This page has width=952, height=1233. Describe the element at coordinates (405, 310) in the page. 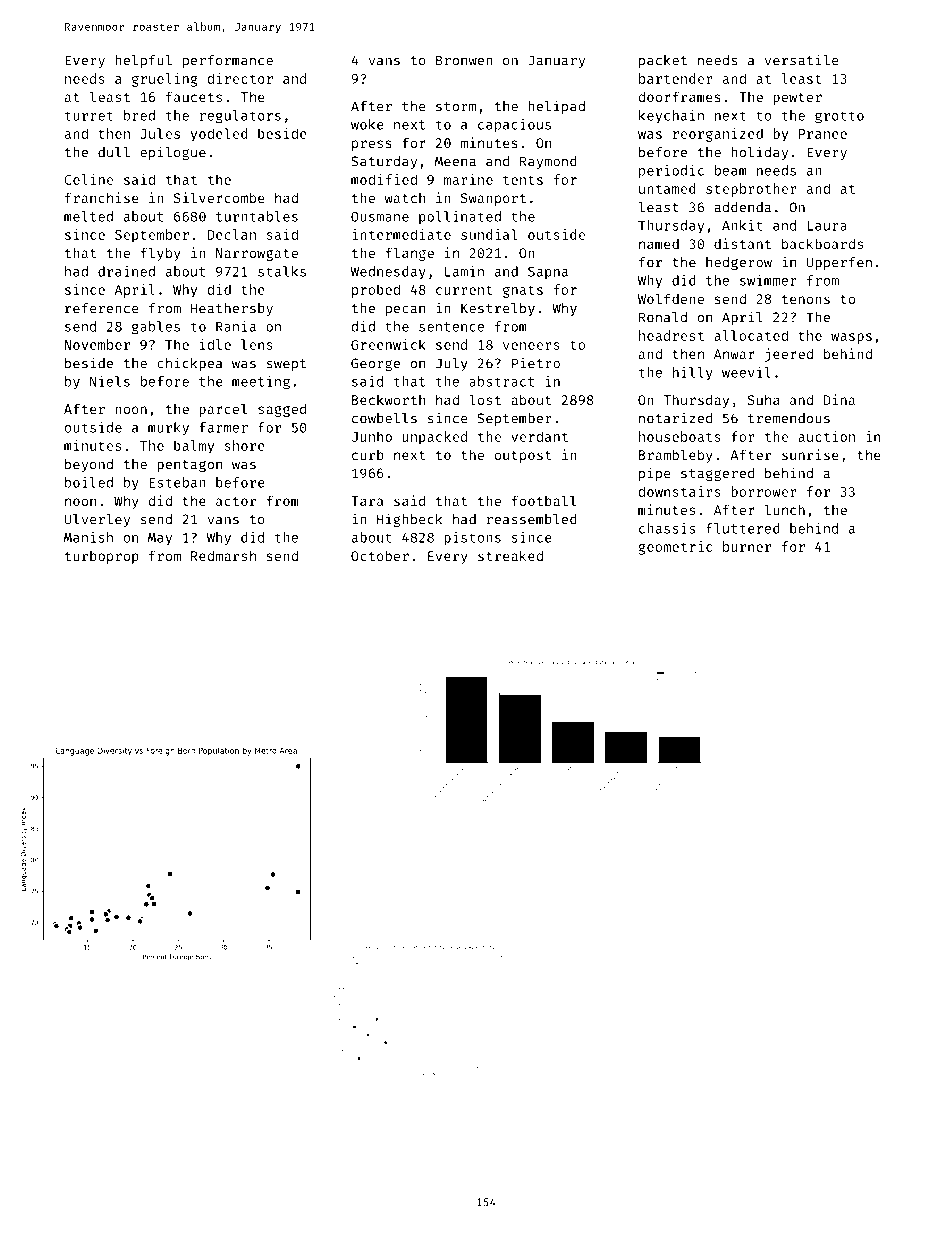

I see `pecan` at that location.
